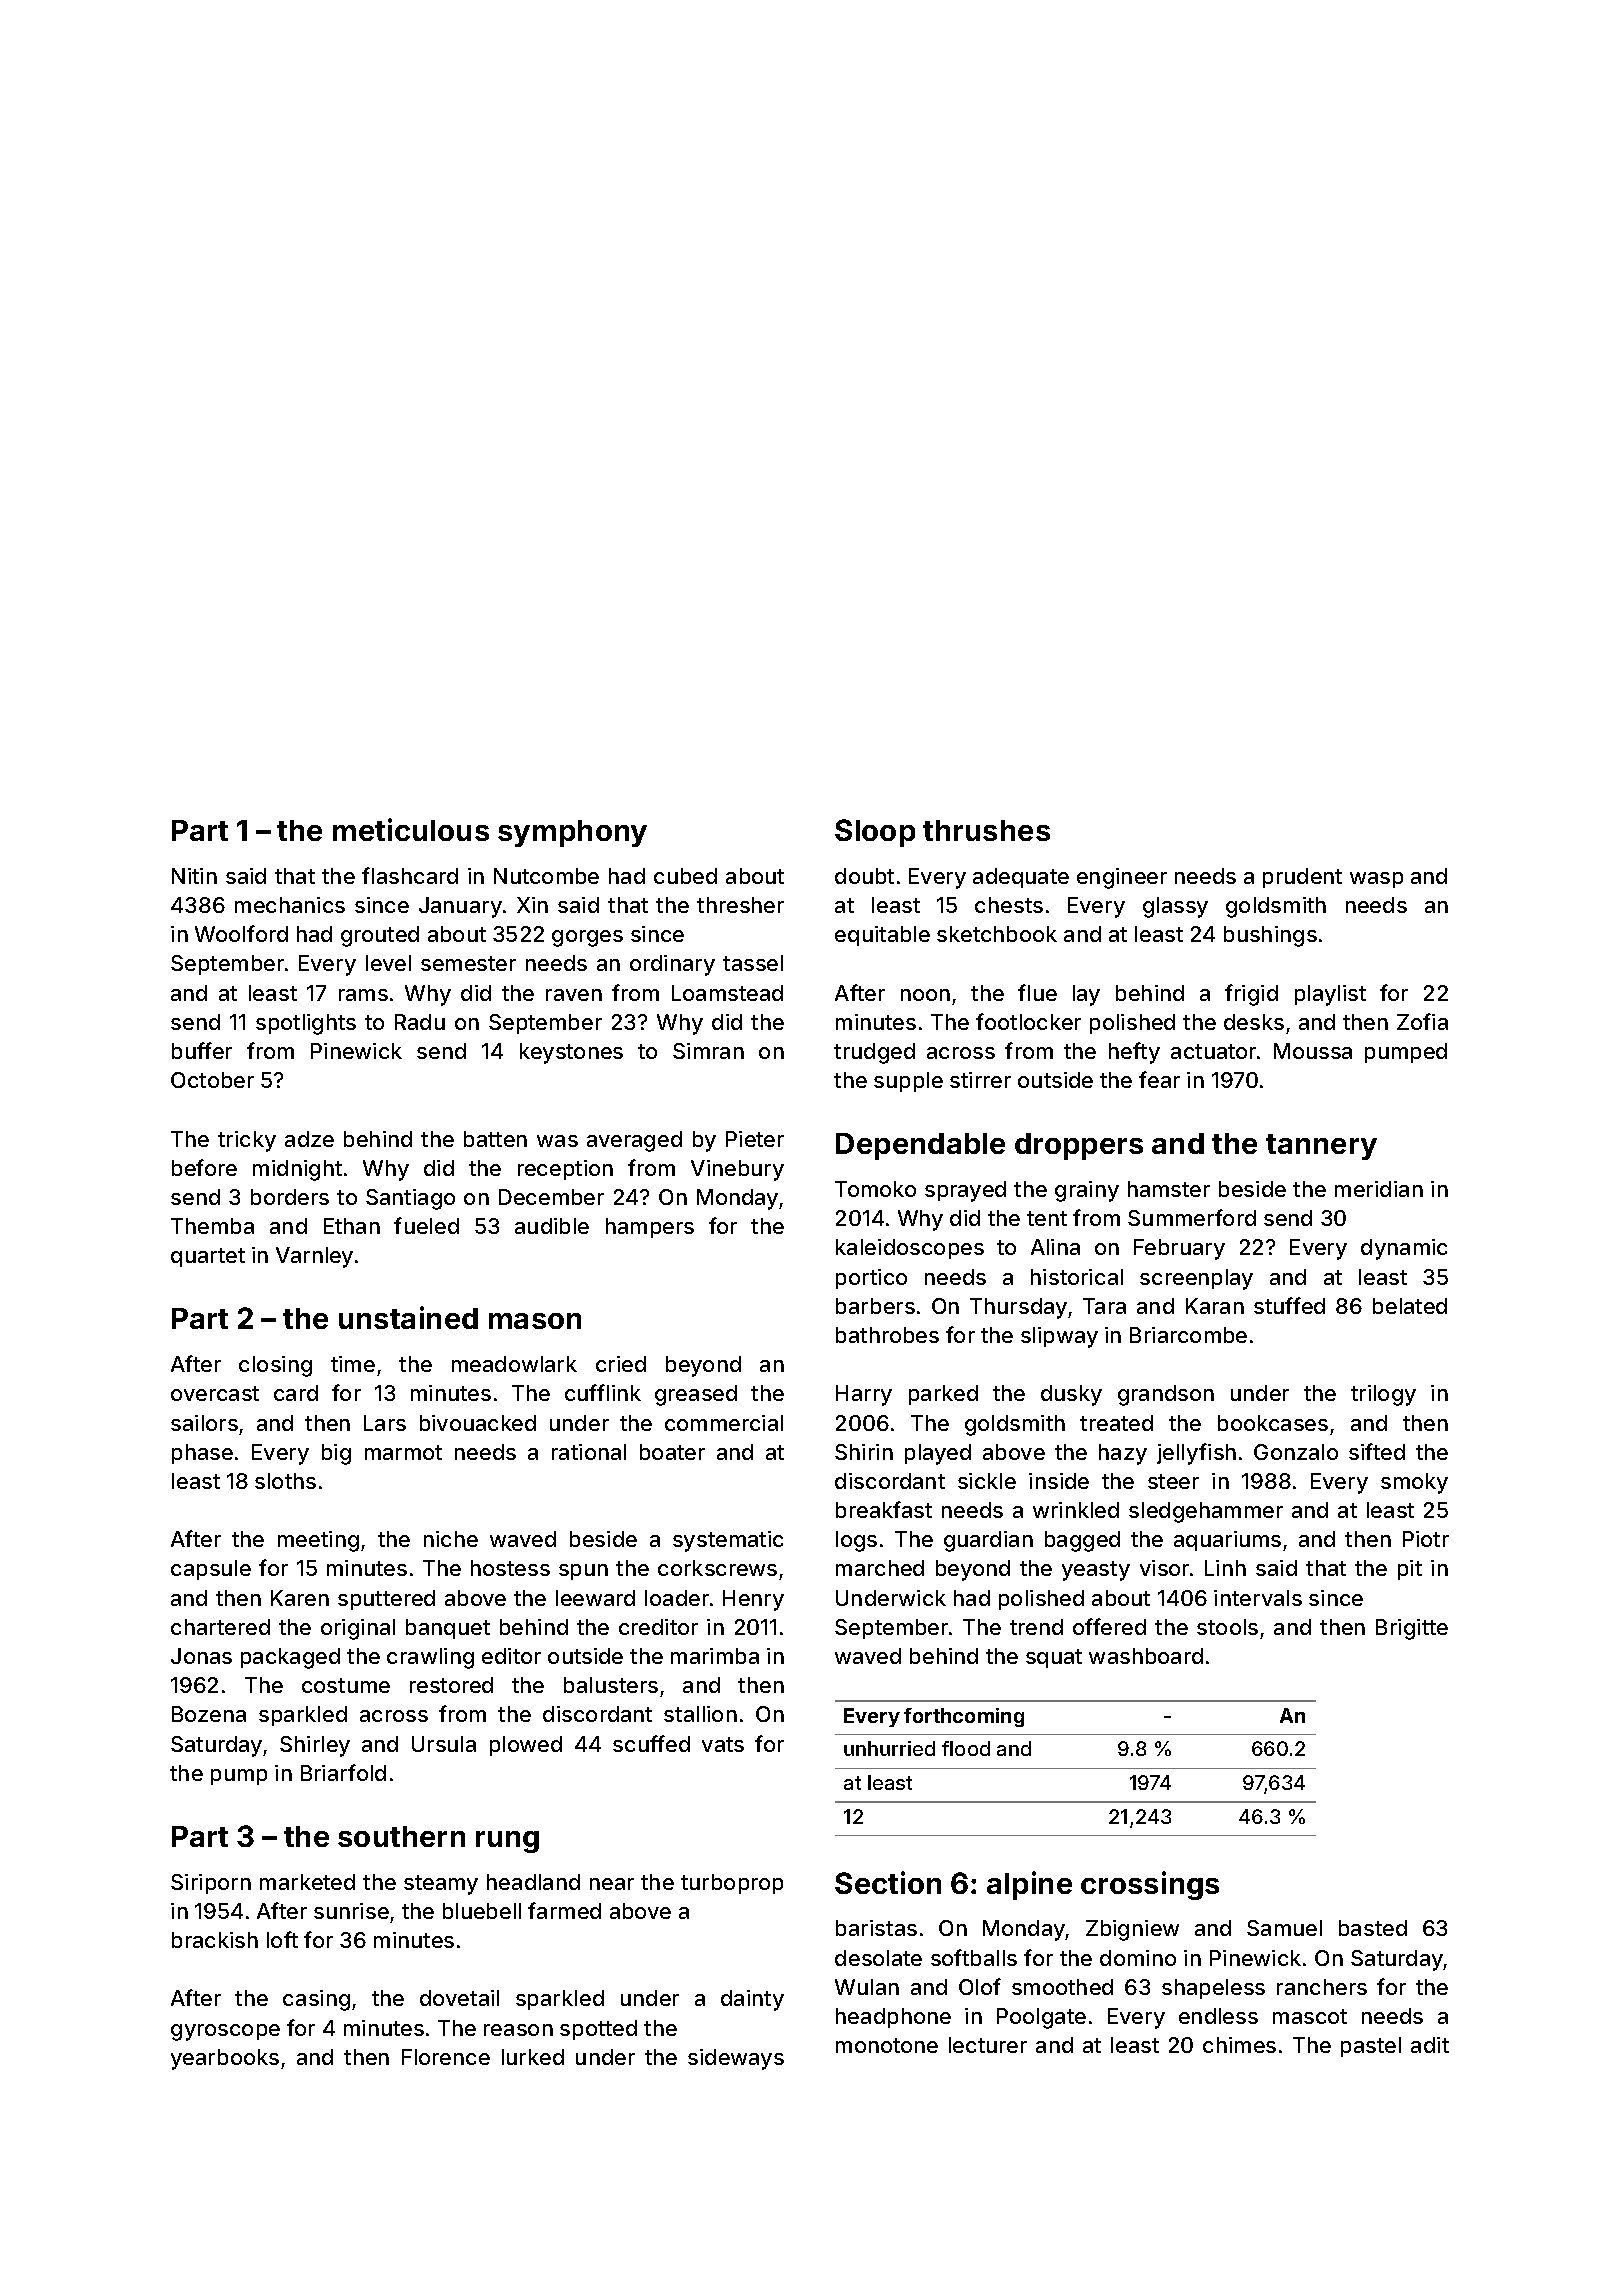  Describe the element at coordinates (1376, 880) in the screenshot. I see `wasp` at that location.
